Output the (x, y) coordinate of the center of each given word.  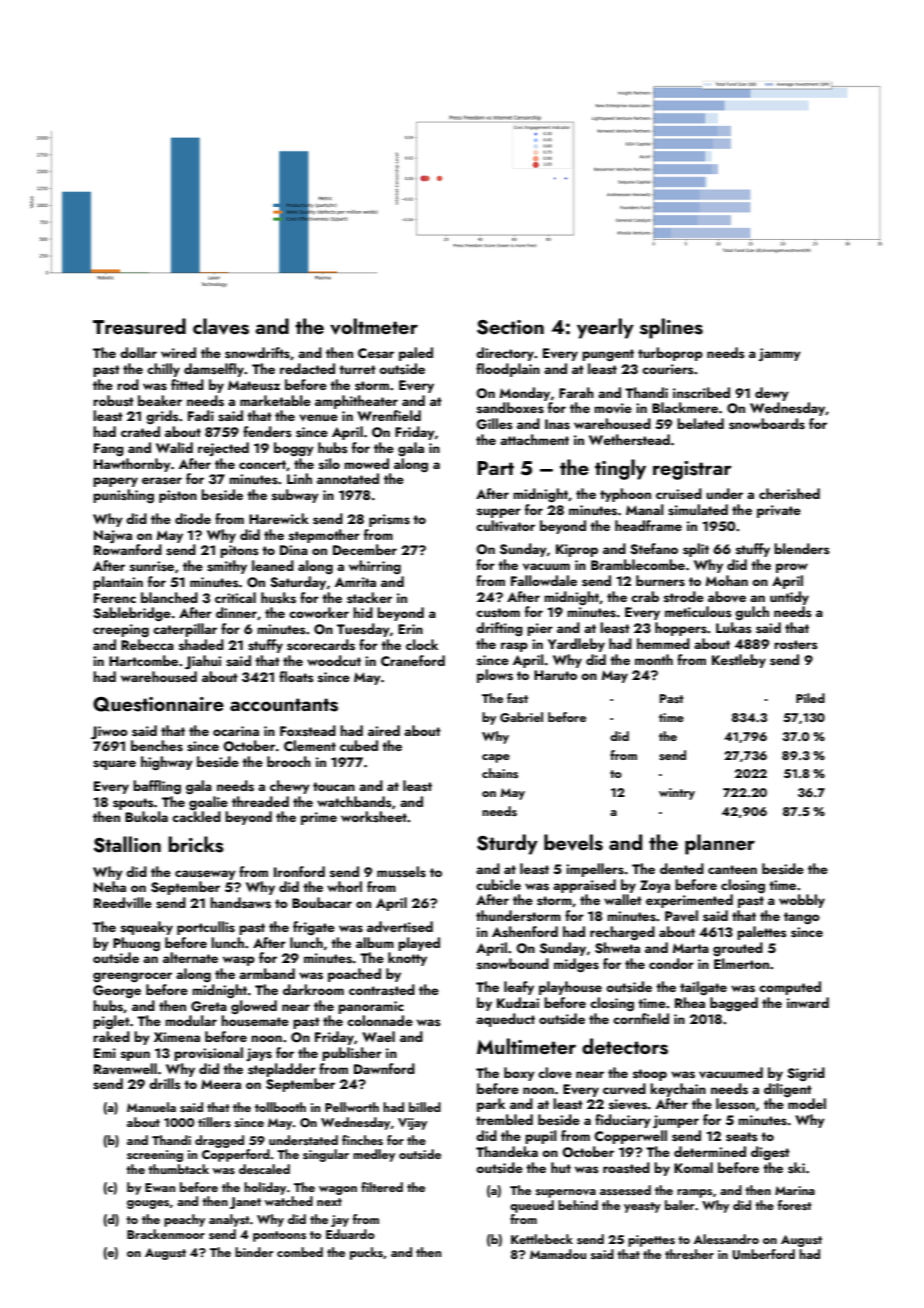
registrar (692, 470)
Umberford (764, 1254)
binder (254, 1252)
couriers (668, 369)
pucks (366, 1253)
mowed (366, 463)
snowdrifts (257, 353)
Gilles (494, 424)
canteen (732, 869)
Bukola (146, 816)
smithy (227, 567)
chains (500, 773)
